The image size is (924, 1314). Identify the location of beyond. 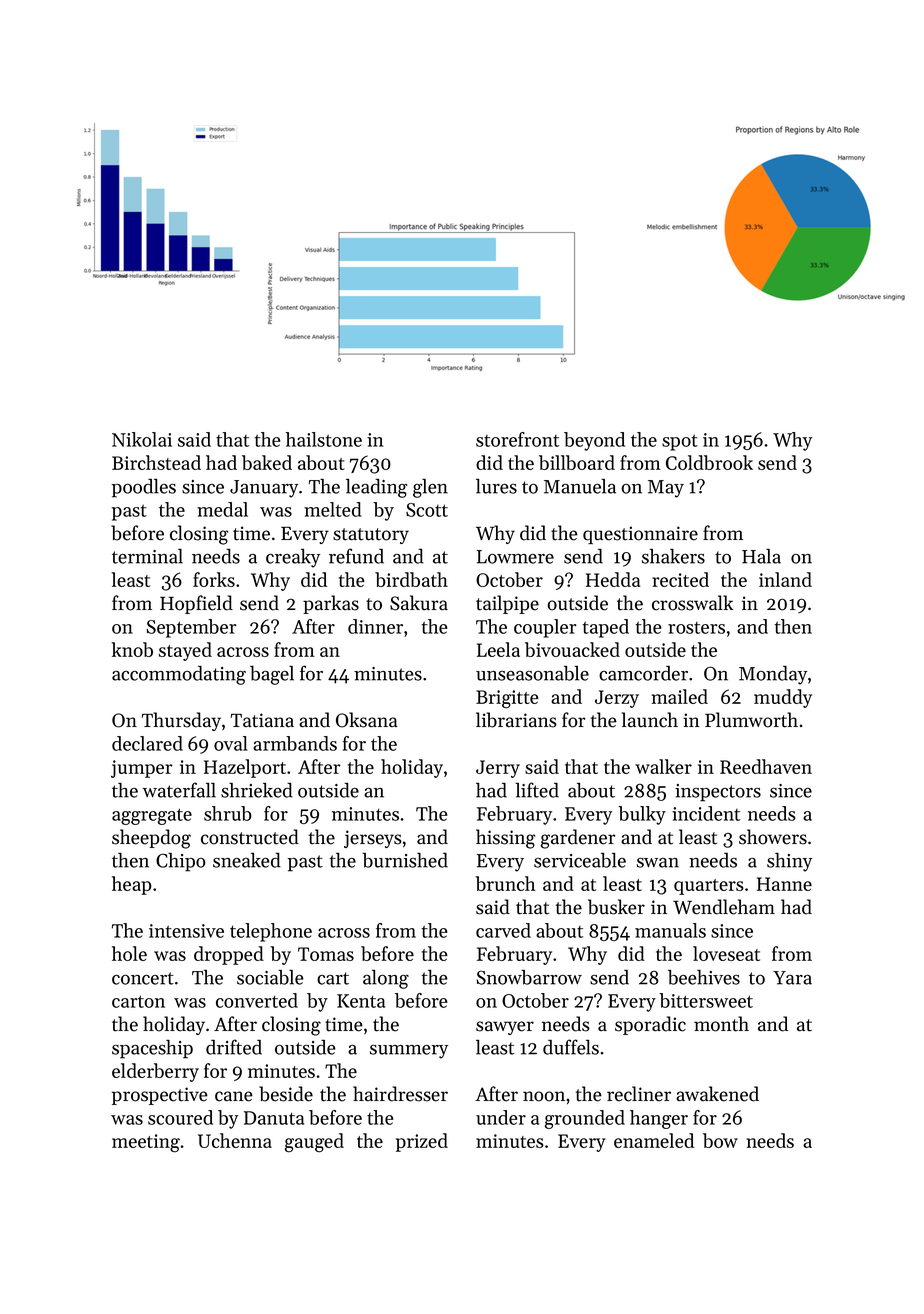
(594, 441).
